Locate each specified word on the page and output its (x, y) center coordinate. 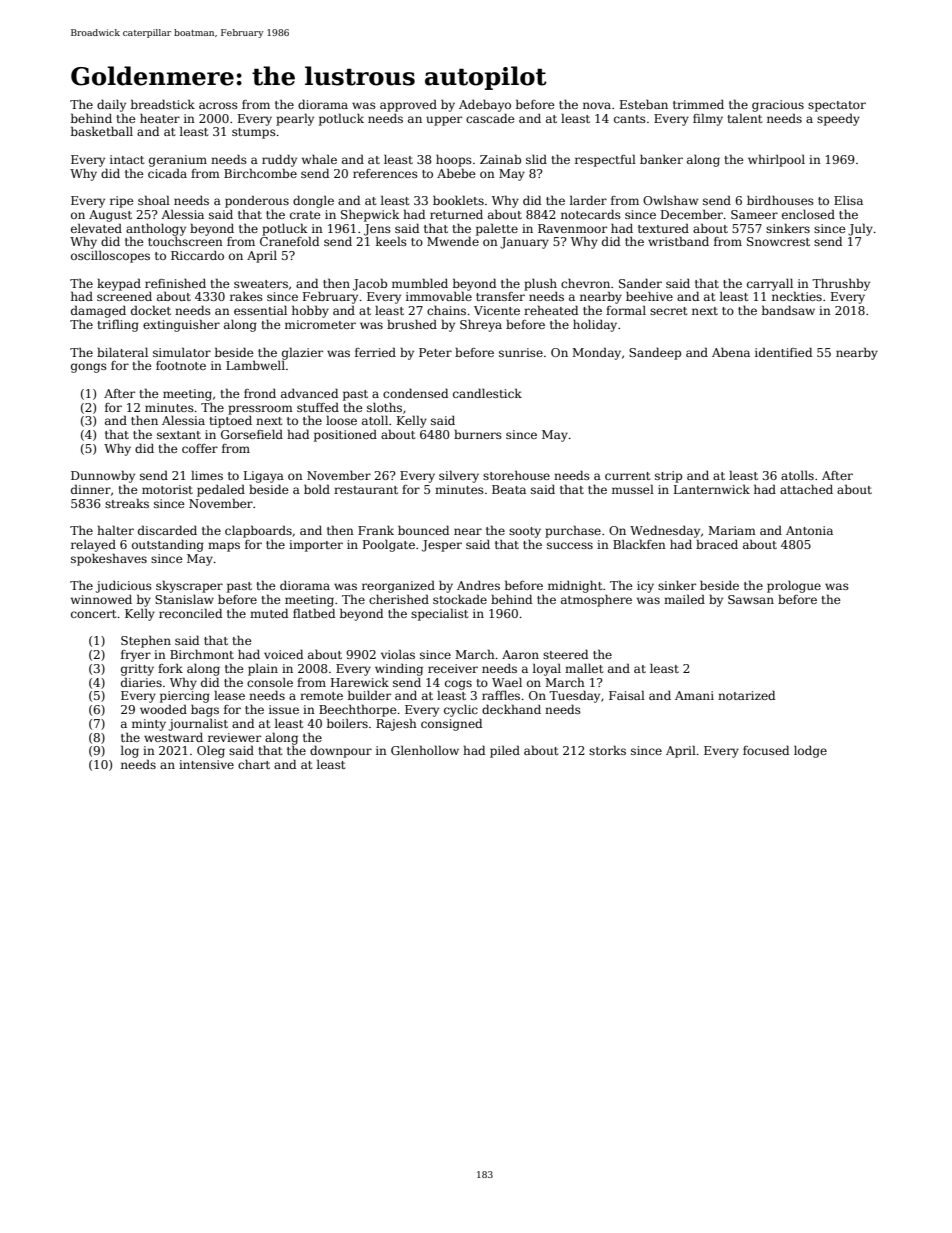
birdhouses (780, 200)
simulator (182, 352)
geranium (178, 161)
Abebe (456, 173)
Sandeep (655, 353)
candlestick (487, 393)
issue (284, 709)
